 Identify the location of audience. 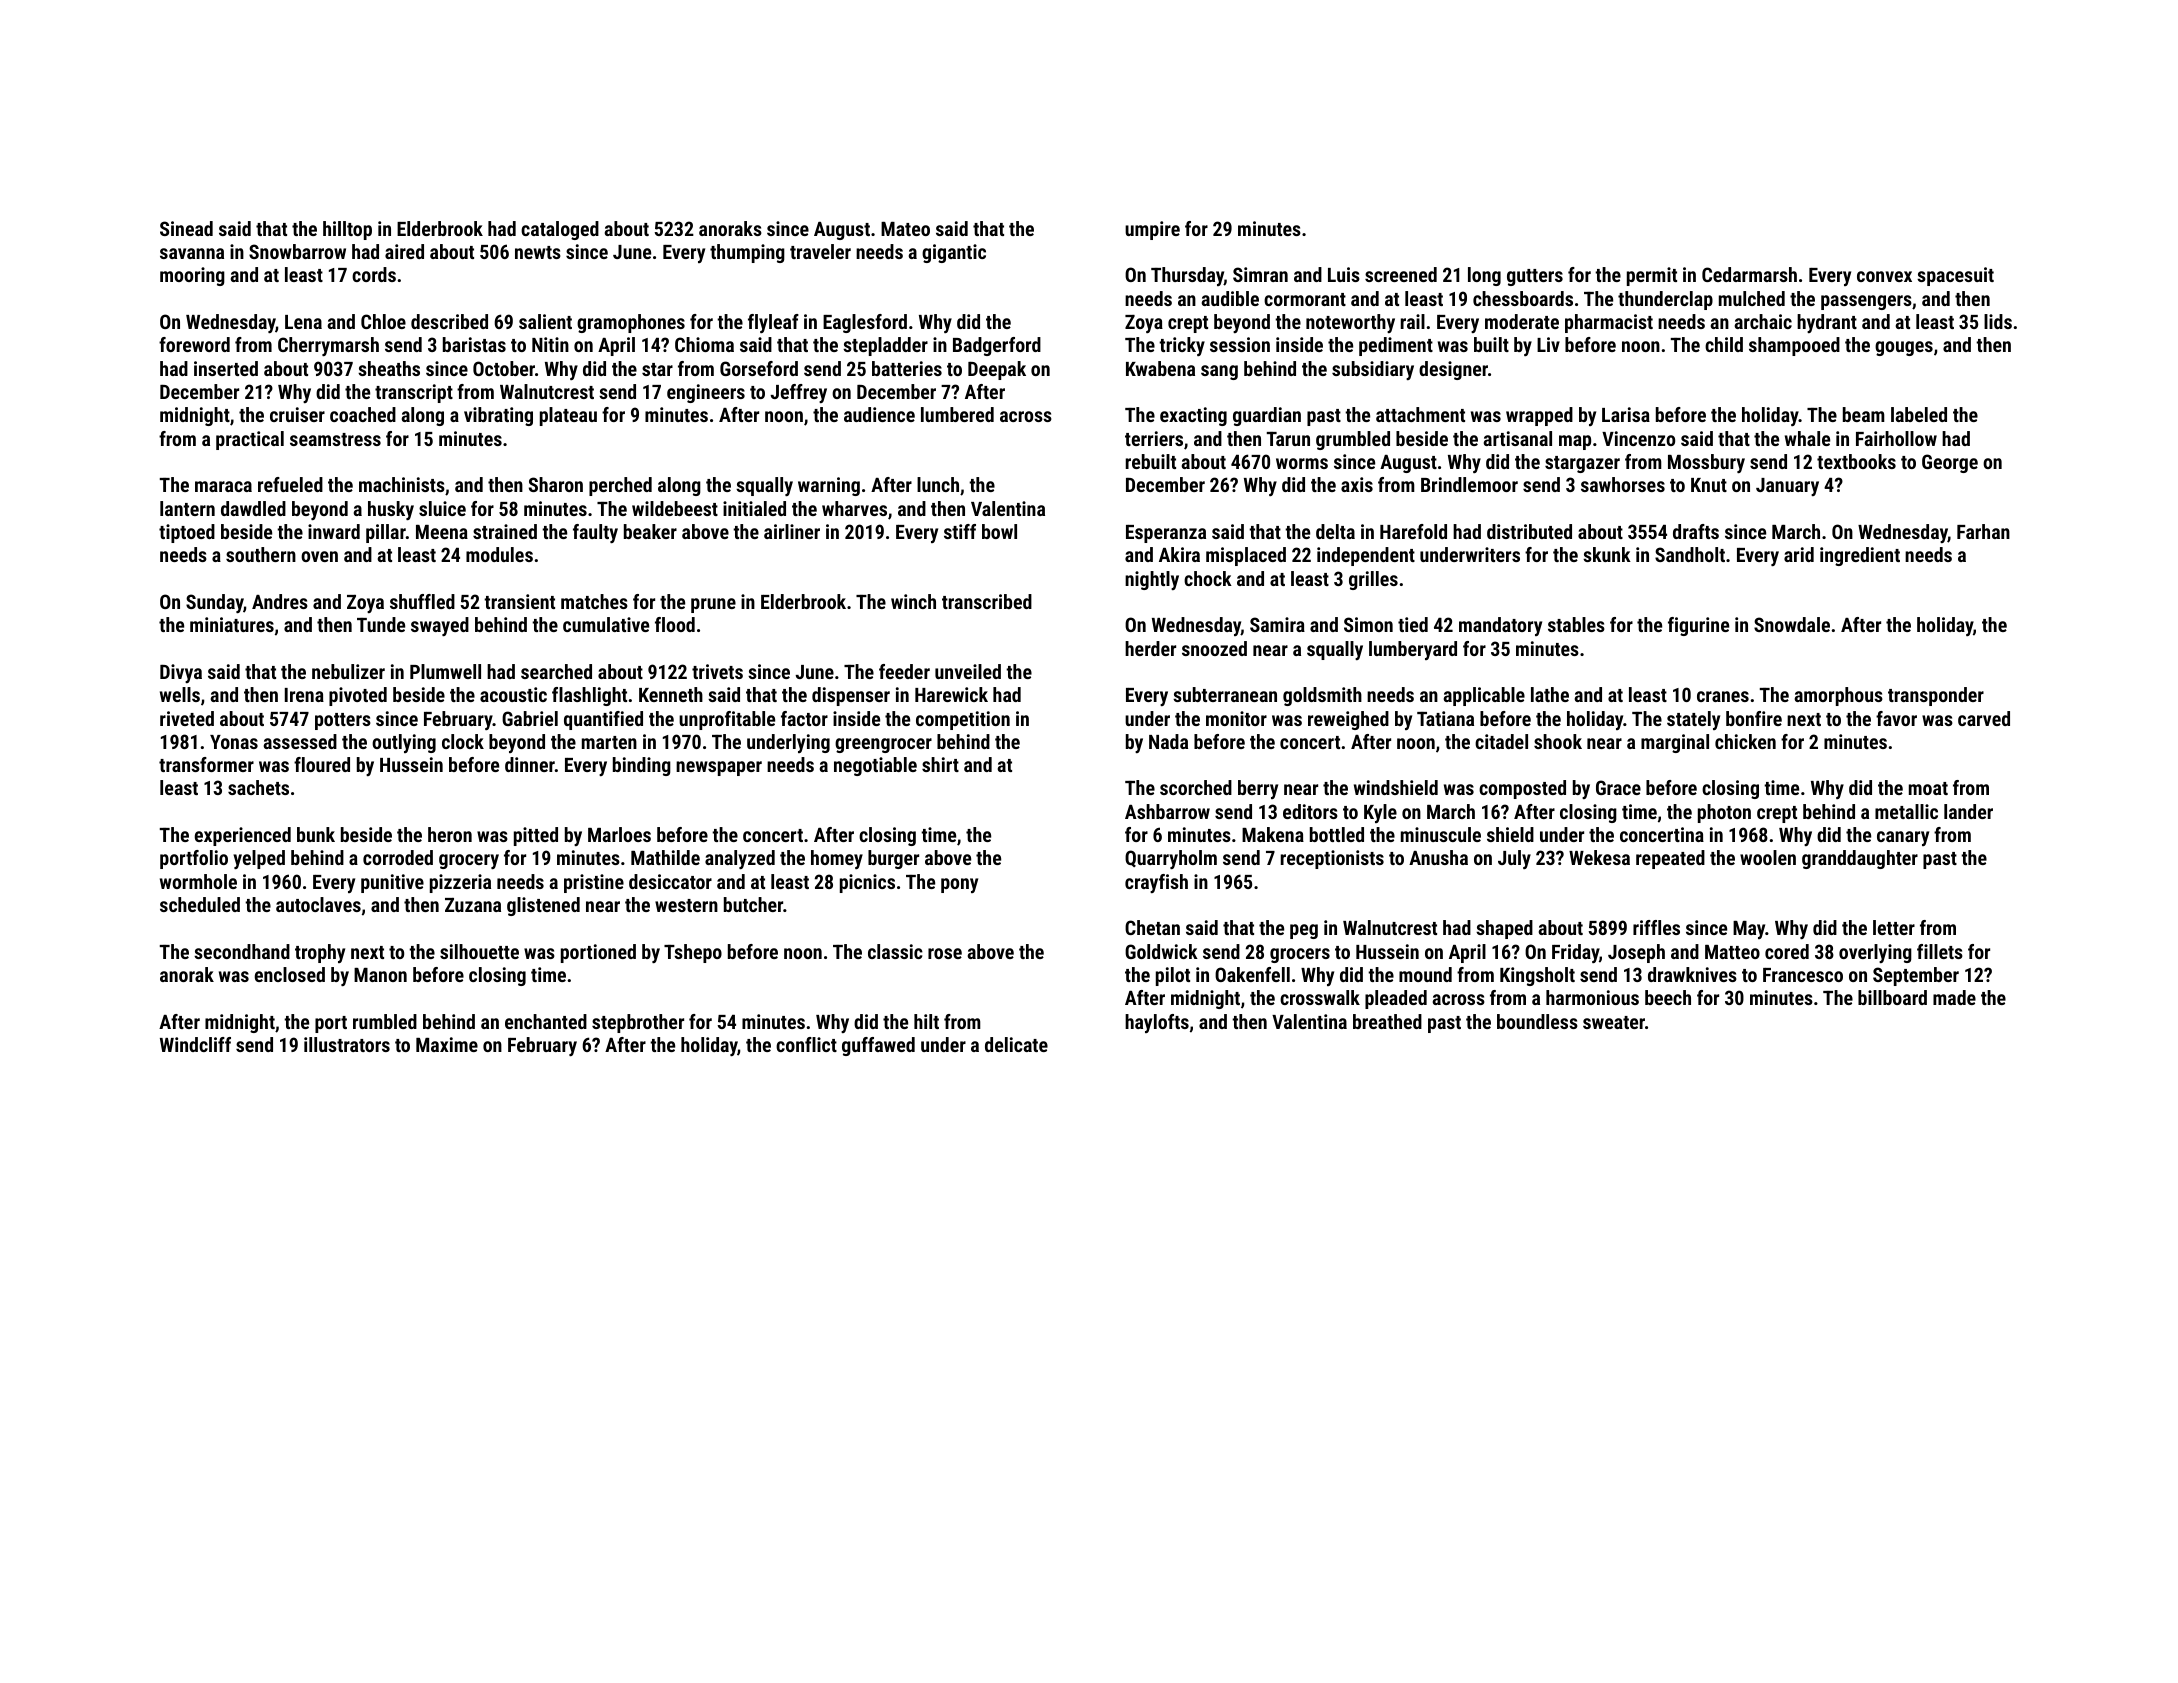
(879, 414).
